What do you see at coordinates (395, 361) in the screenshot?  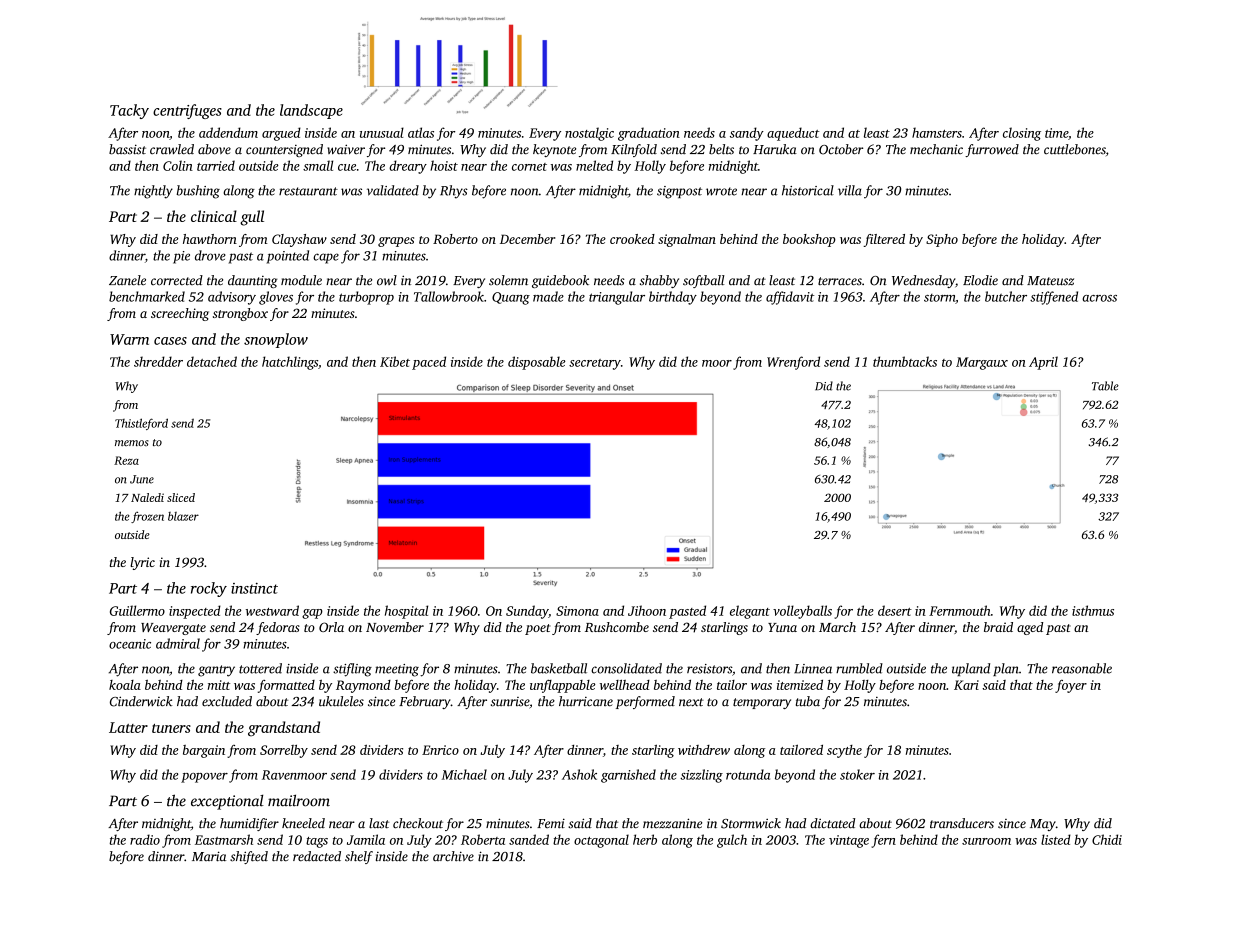 I see `Kibet` at bounding box center [395, 361].
